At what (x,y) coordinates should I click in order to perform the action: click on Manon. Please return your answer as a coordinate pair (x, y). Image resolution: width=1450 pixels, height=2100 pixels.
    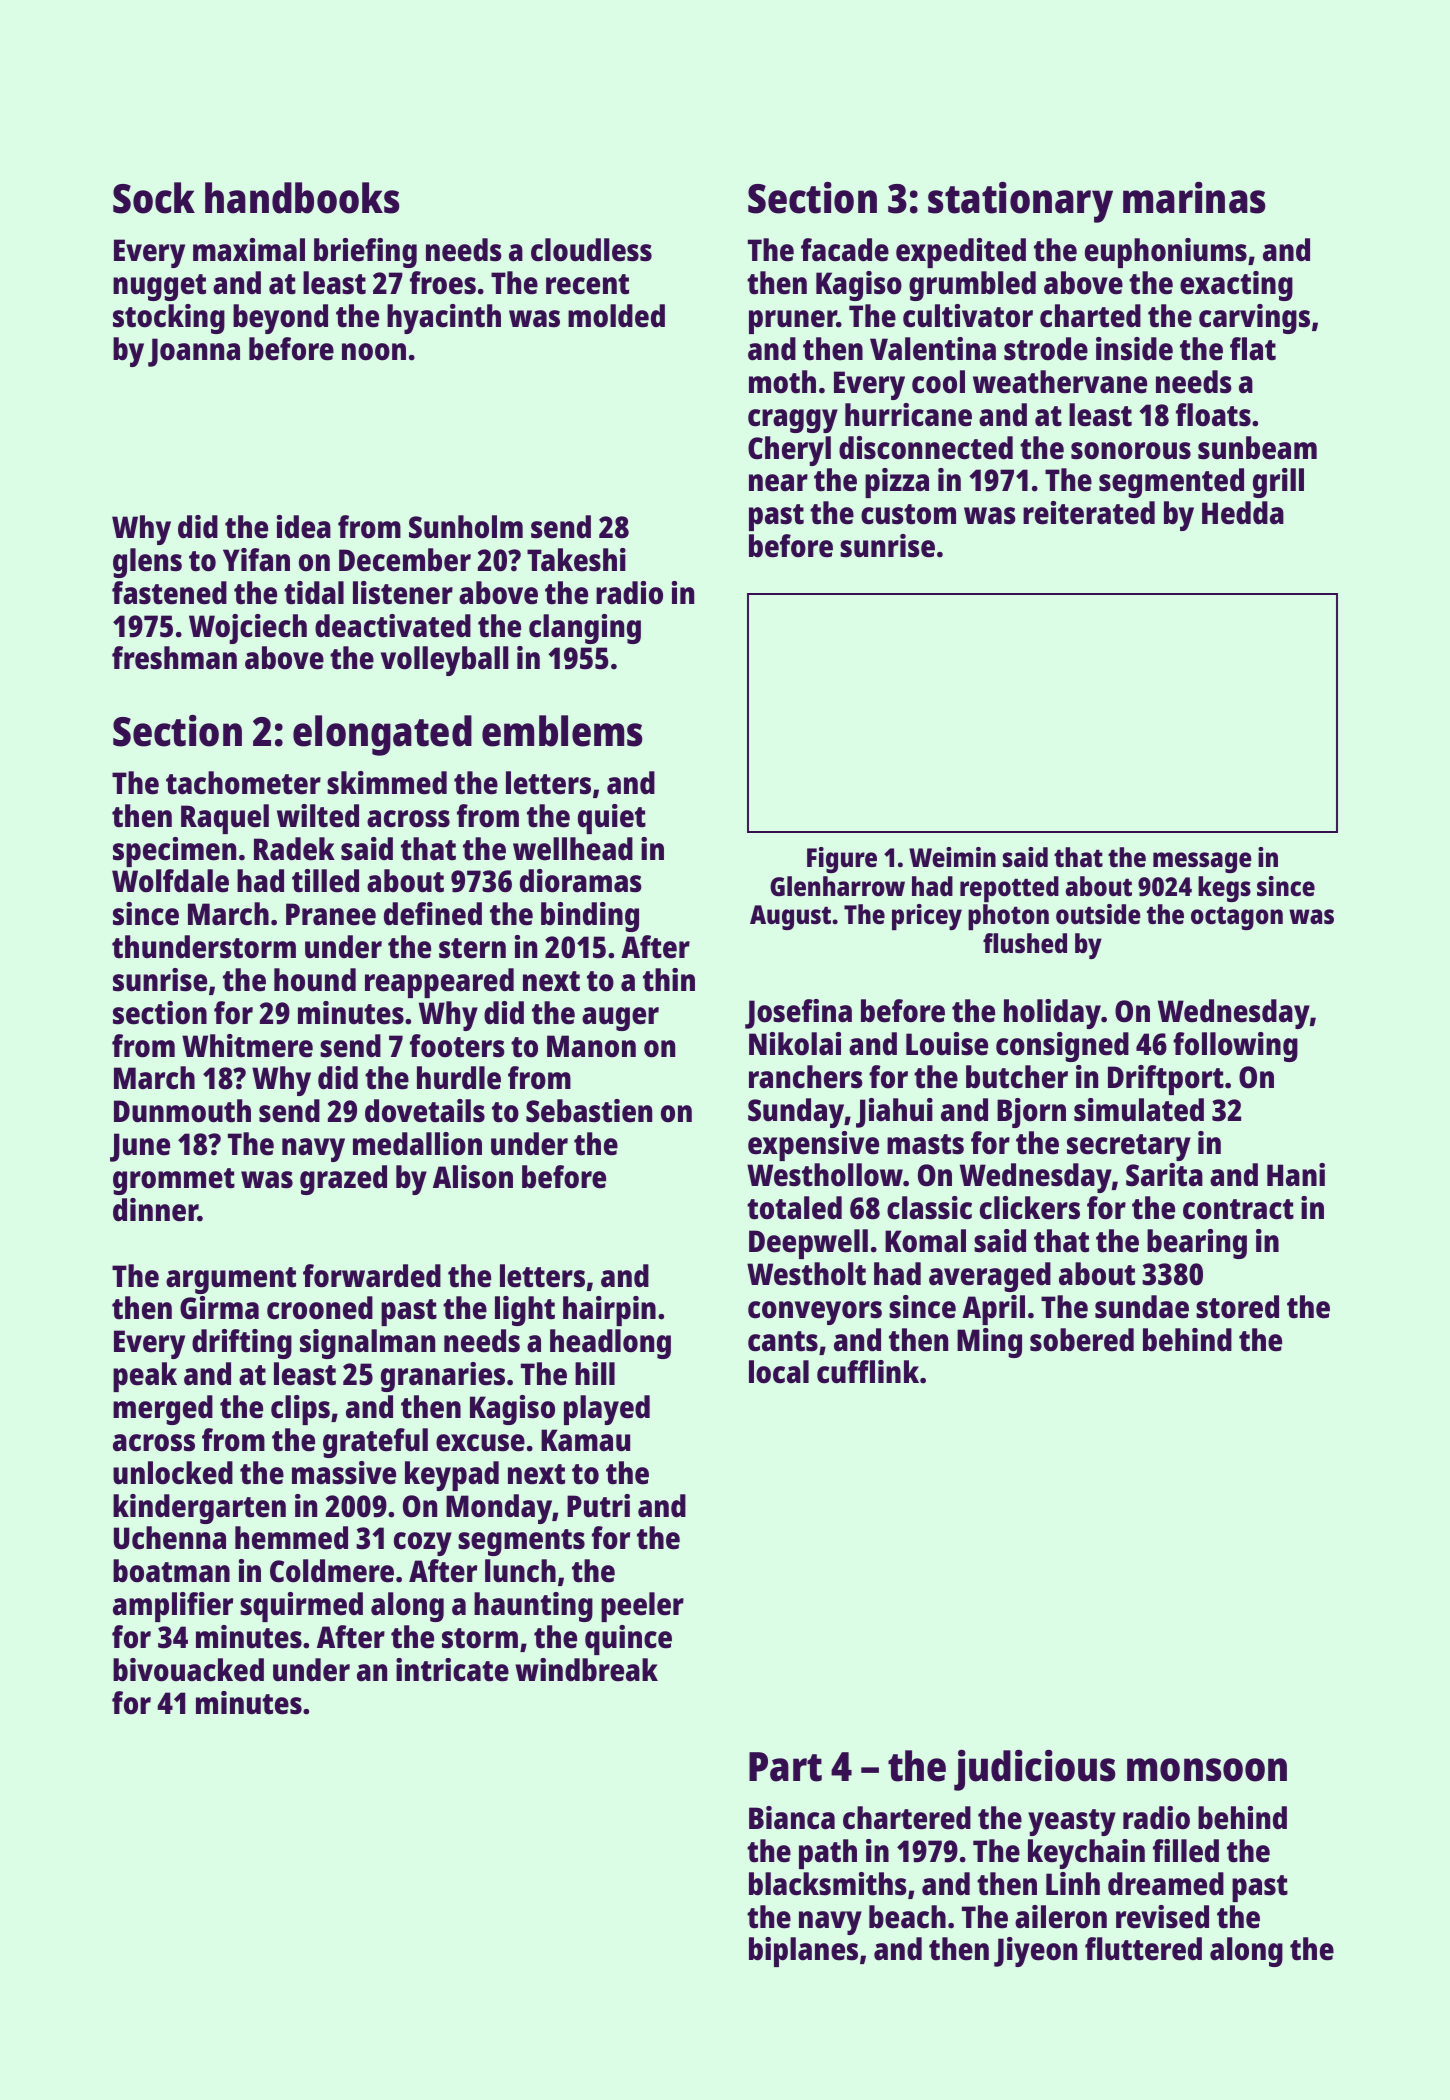
    Looking at the image, I should click on (591, 1046).
